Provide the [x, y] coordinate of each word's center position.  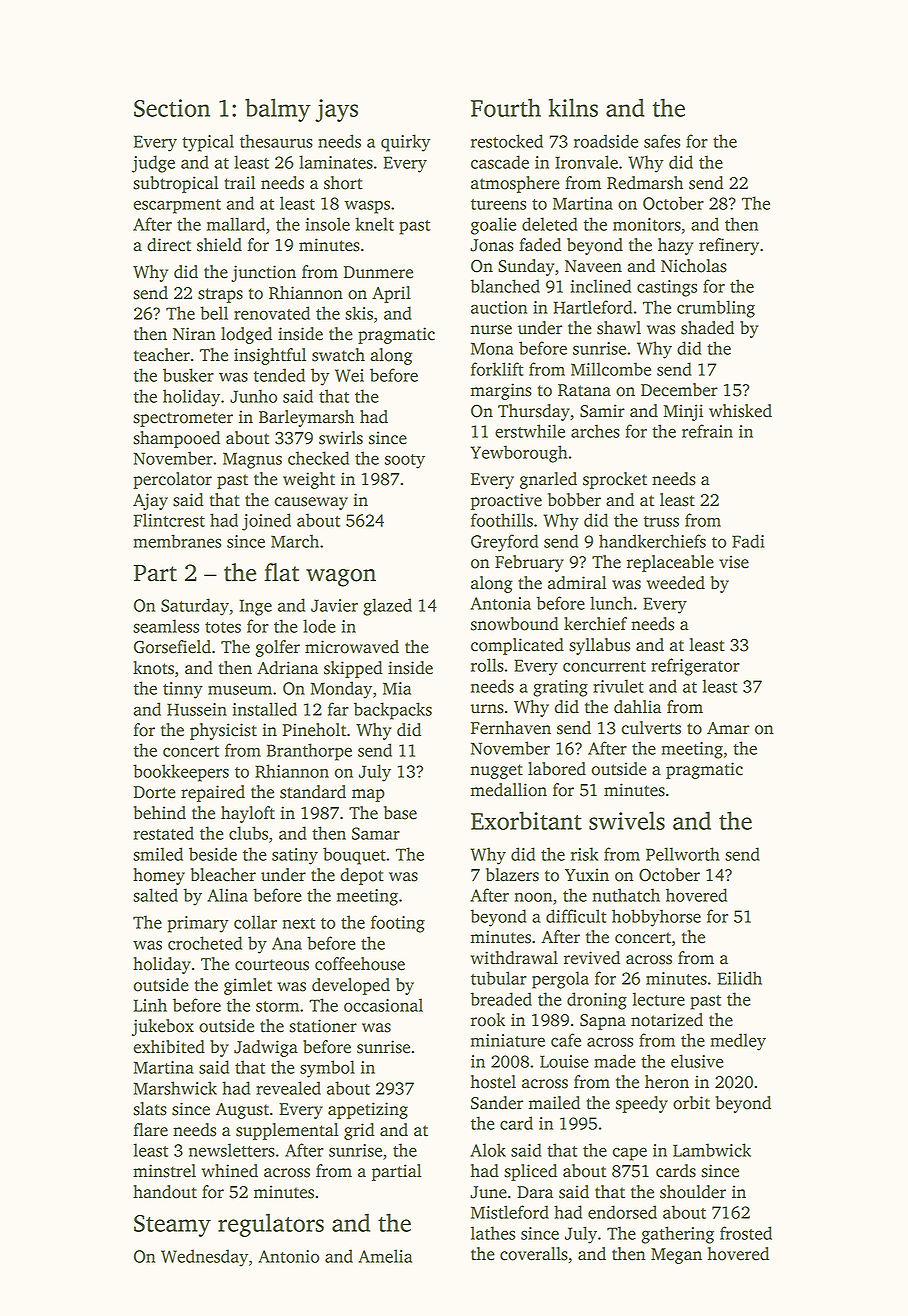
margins [501, 391]
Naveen [593, 266]
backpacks [393, 711]
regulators [271, 1225]
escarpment [177, 206]
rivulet [618, 686]
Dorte [155, 792]
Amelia [385, 1256]
